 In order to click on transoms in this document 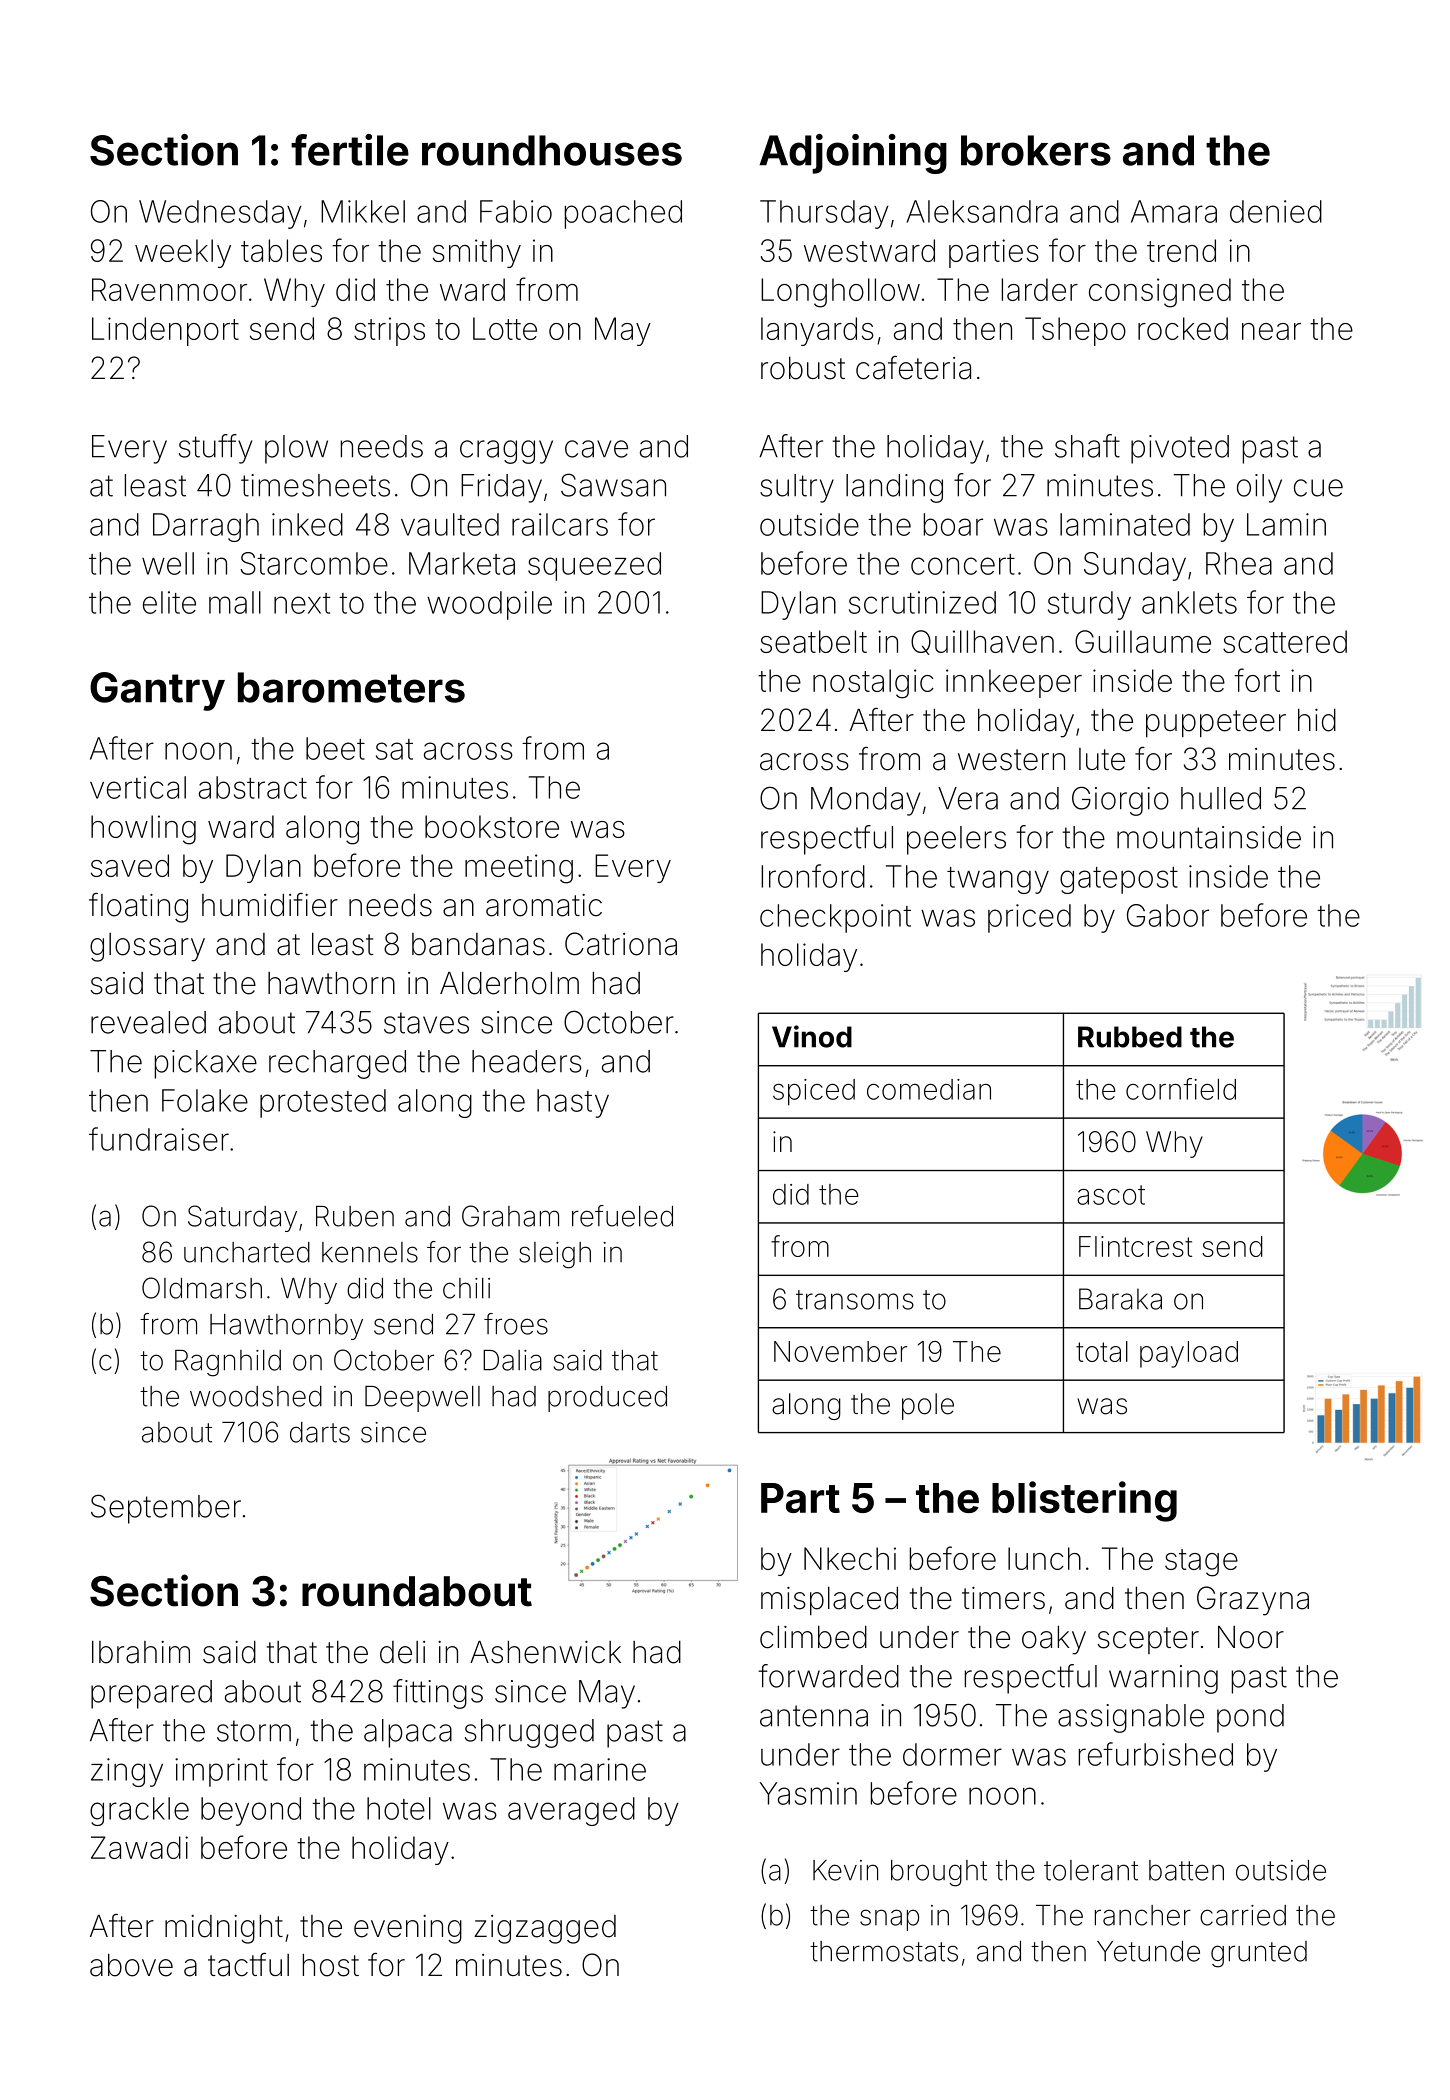, I will do `click(855, 1300)`.
